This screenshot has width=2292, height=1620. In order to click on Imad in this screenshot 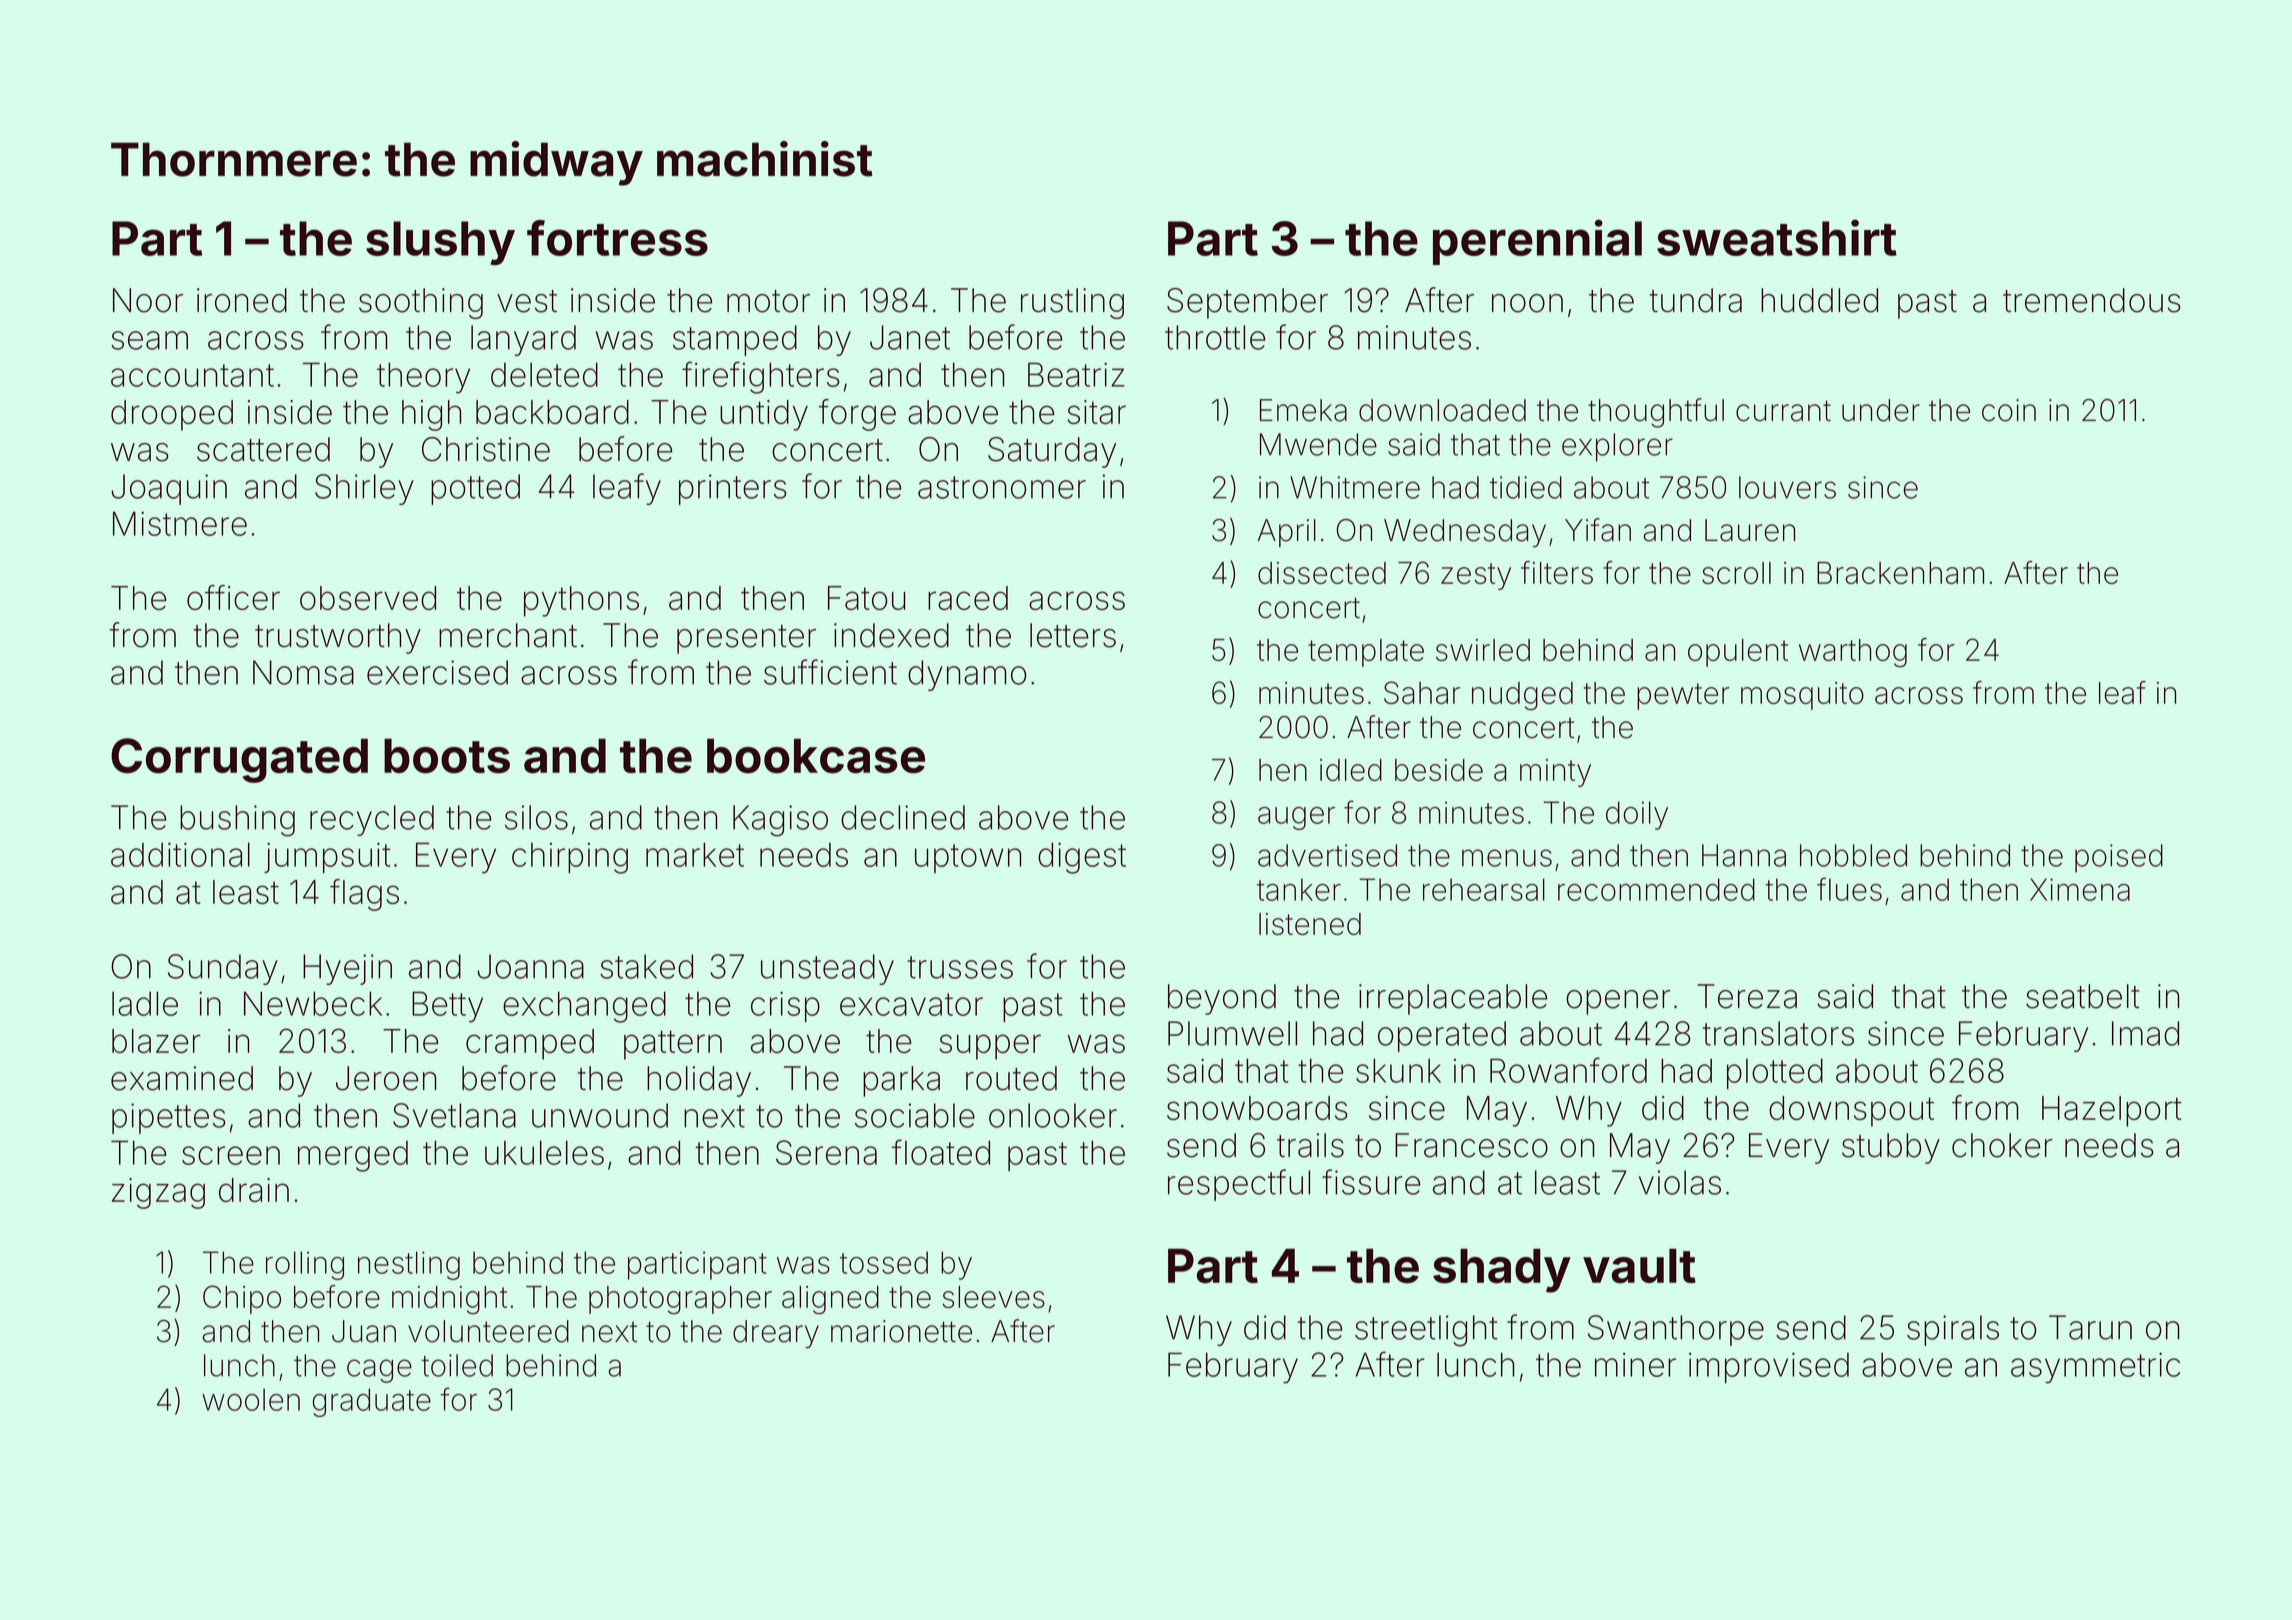, I will do `click(2145, 1033)`.
